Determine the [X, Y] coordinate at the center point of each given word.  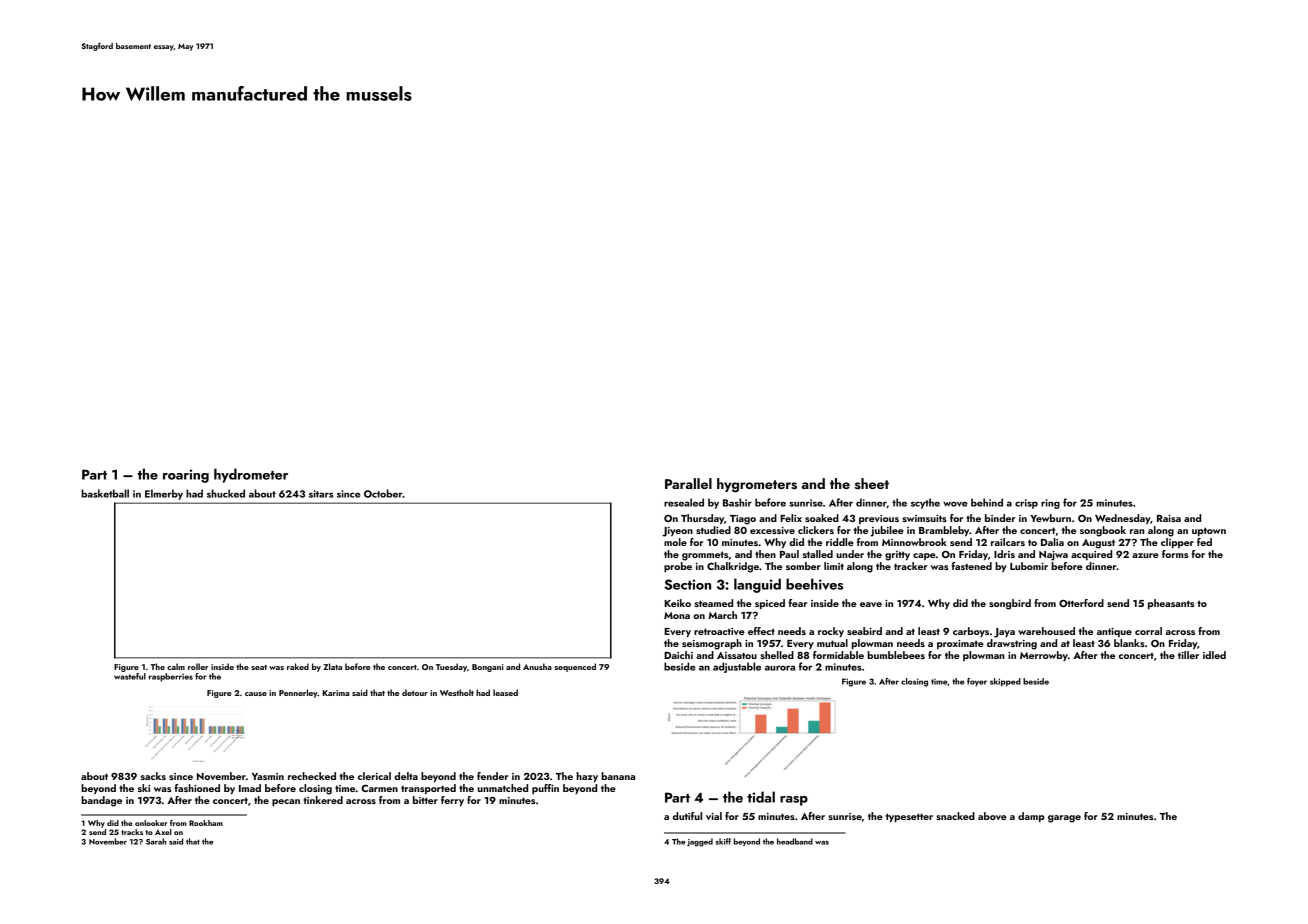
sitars [321, 494]
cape [924, 556]
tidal [761, 797]
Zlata [332, 666]
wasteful [130, 676]
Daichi [678, 655]
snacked [955, 816]
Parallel [688, 483]
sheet [872, 483]
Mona [677, 615]
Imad [250, 788]
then [765, 554]
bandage [101, 801]
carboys [971, 632]
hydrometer [251, 475]
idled [1214, 655]
